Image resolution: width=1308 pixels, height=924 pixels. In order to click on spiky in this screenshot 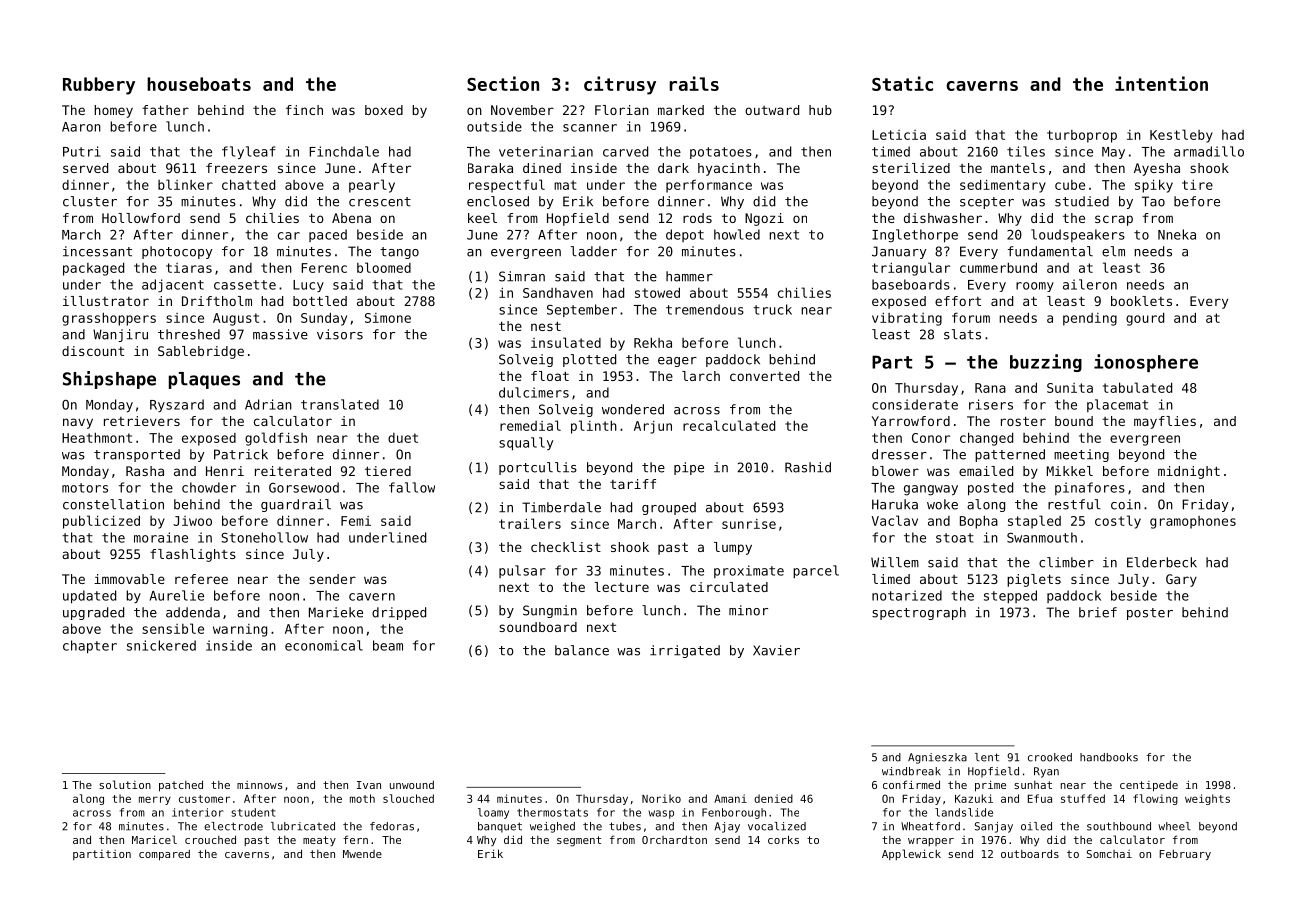, I will do `click(1154, 186)`.
